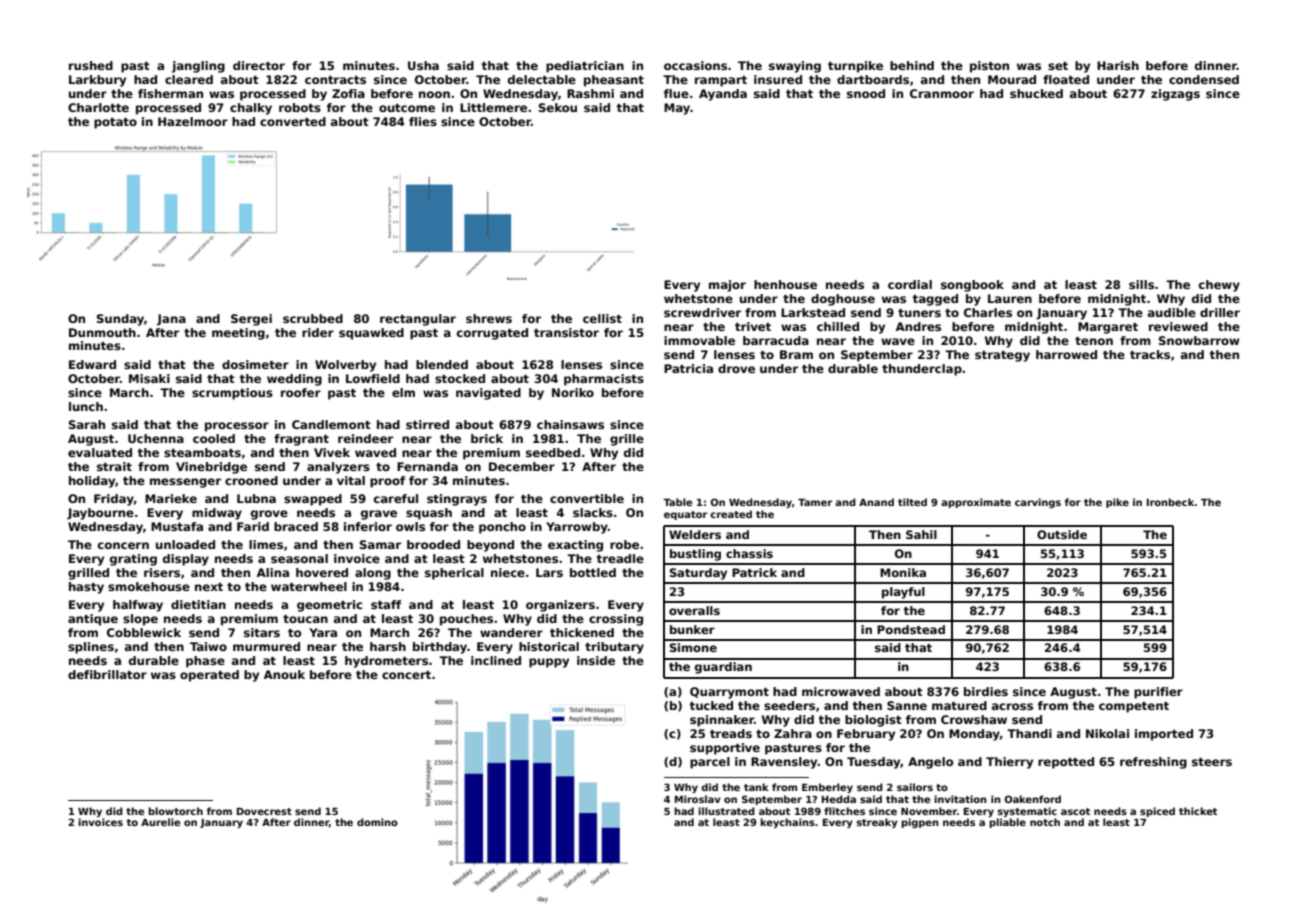  I want to click on domino, so click(377, 822).
